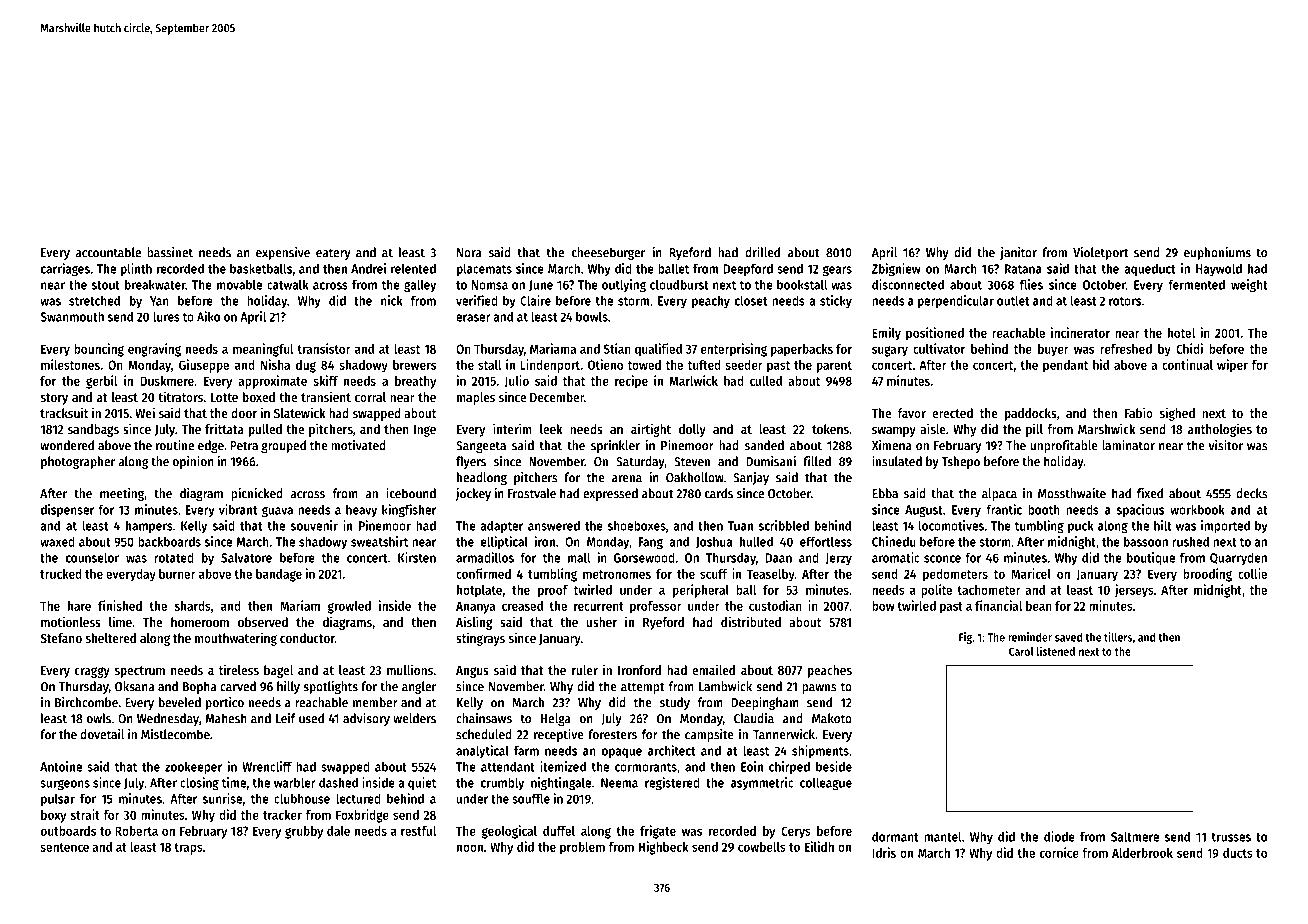  What do you see at coordinates (67, 445) in the screenshot?
I see `wondered` at bounding box center [67, 445].
